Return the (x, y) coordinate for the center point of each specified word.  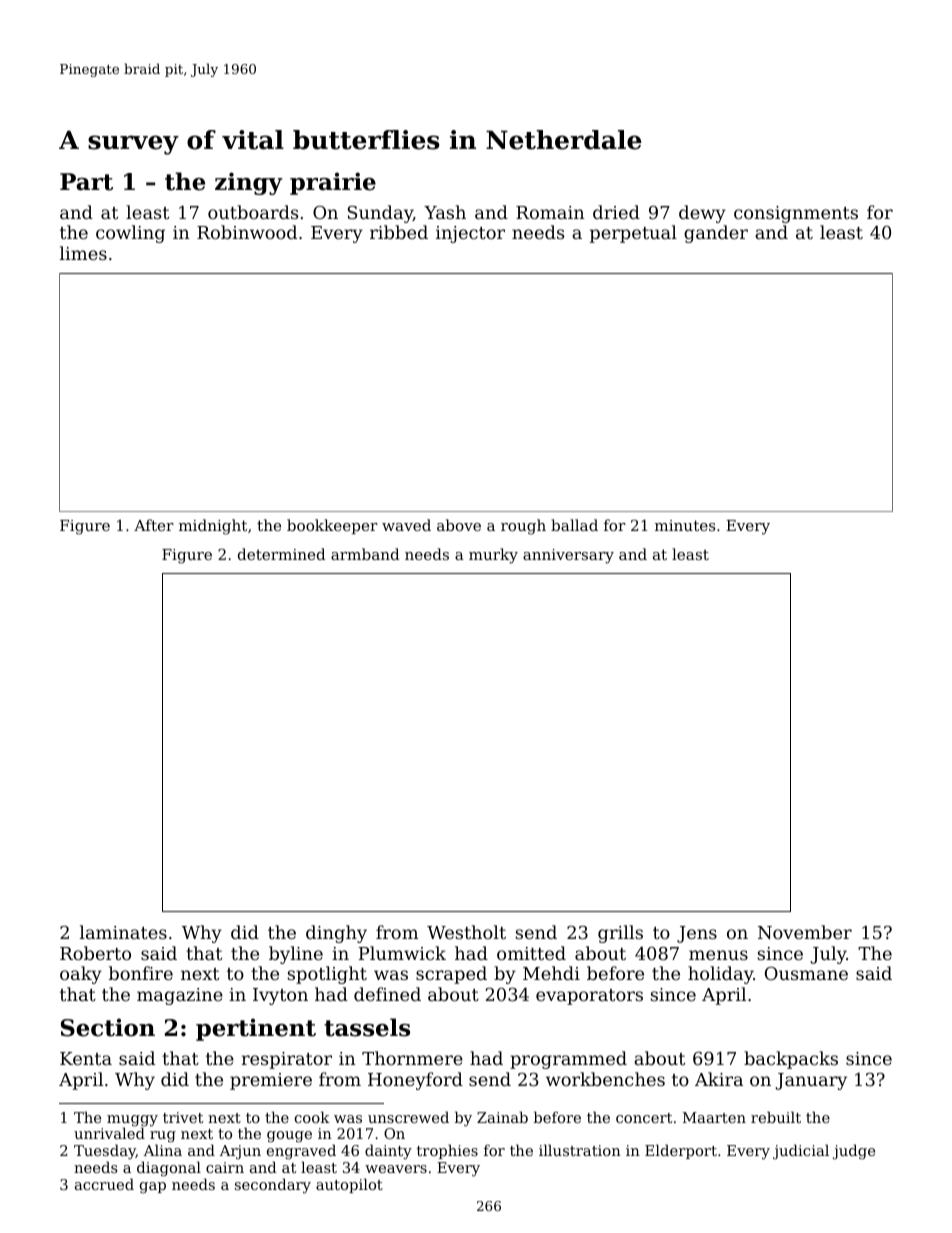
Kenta (86, 1058)
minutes (685, 525)
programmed (568, 1060)
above (459, 525)
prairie (333, 183)
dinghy (336, 934)
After (154, 525)
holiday (720, 975)
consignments (796, 214)
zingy (249, 183)
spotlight (327, 975)
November (805, 932)
